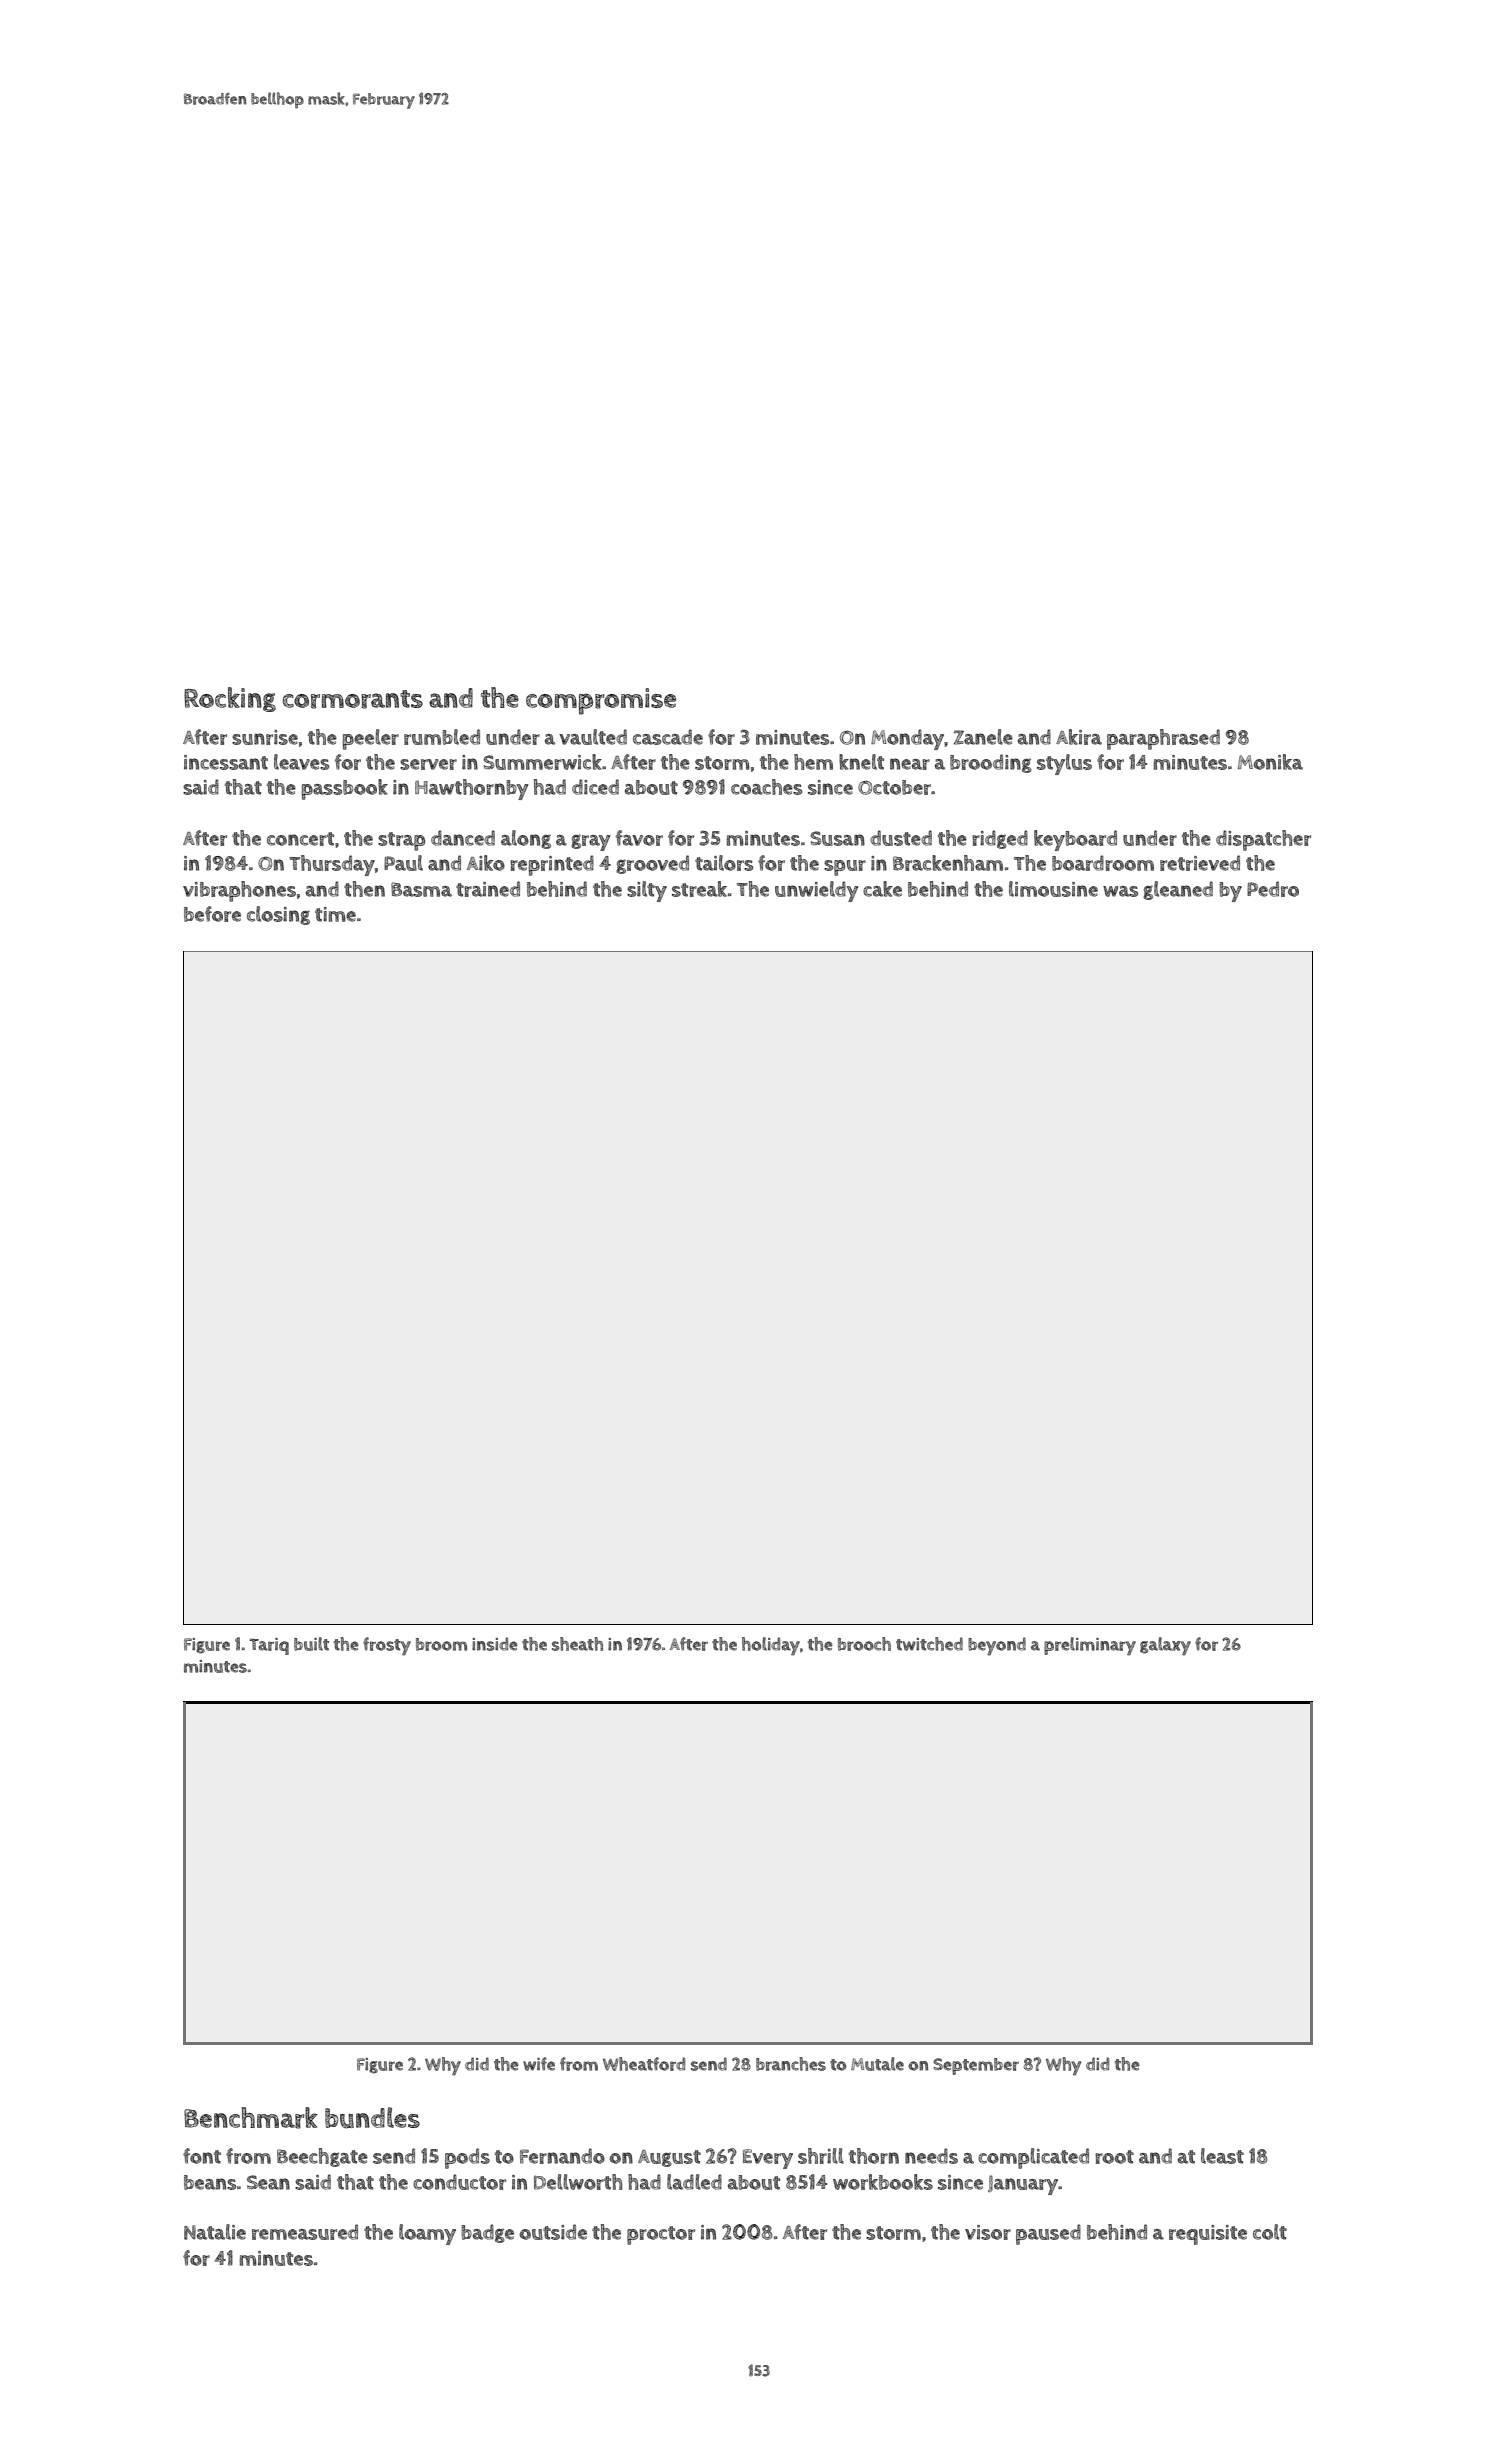 This document has height=2464, width=1496. I want to click on Pedro, so click(1273, 889).
